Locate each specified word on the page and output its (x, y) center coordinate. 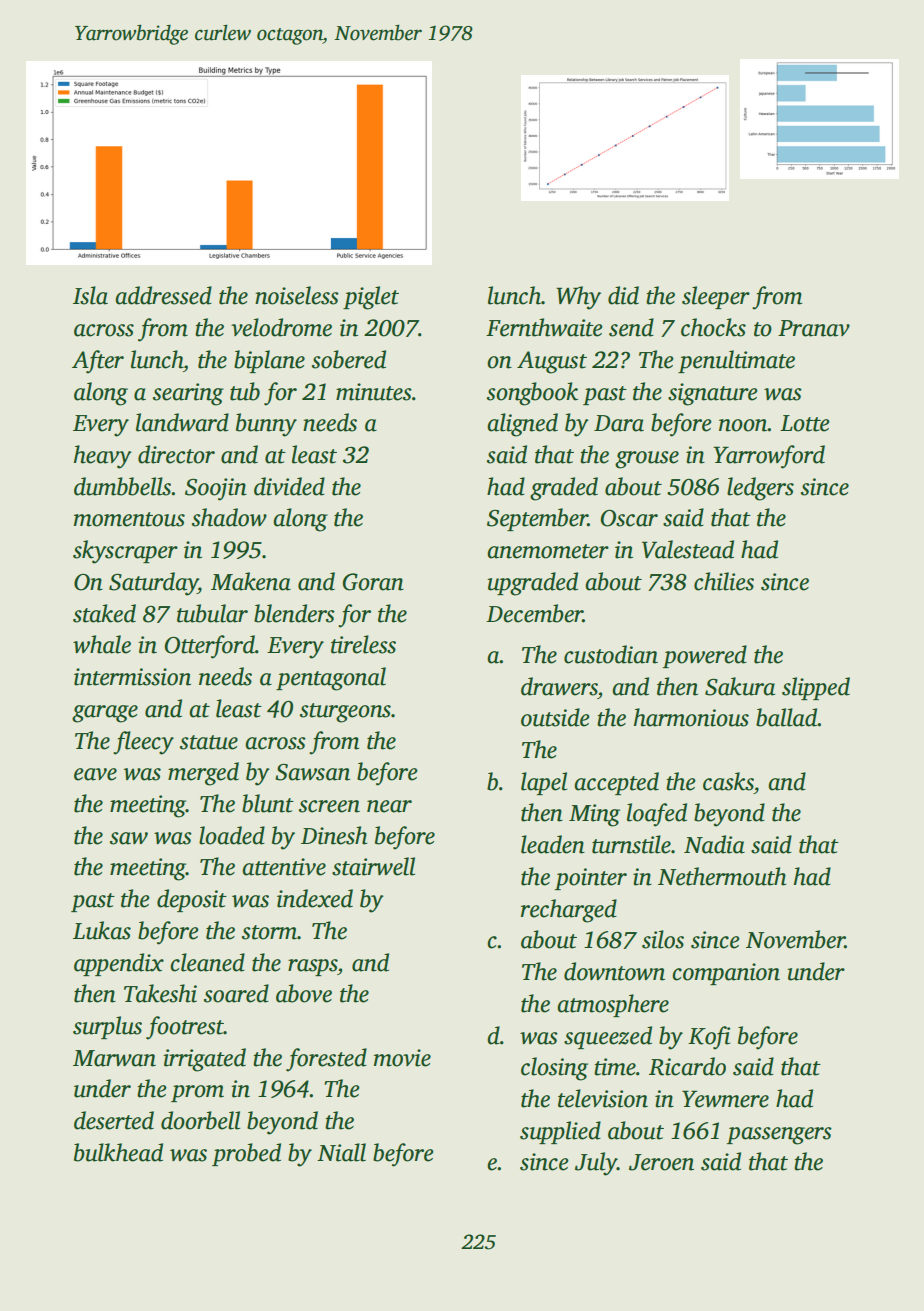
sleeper (716, 297)
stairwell (373, 866)
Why (578, 298)
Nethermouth (722, 876)
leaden (553, 844)
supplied (560, 1132)
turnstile (631, 844)
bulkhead (118, 1152)
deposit (192, 900)
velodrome (281, 327)
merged (203, 774)
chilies (724, 581)
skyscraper (125, 552)
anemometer (548, 551)
